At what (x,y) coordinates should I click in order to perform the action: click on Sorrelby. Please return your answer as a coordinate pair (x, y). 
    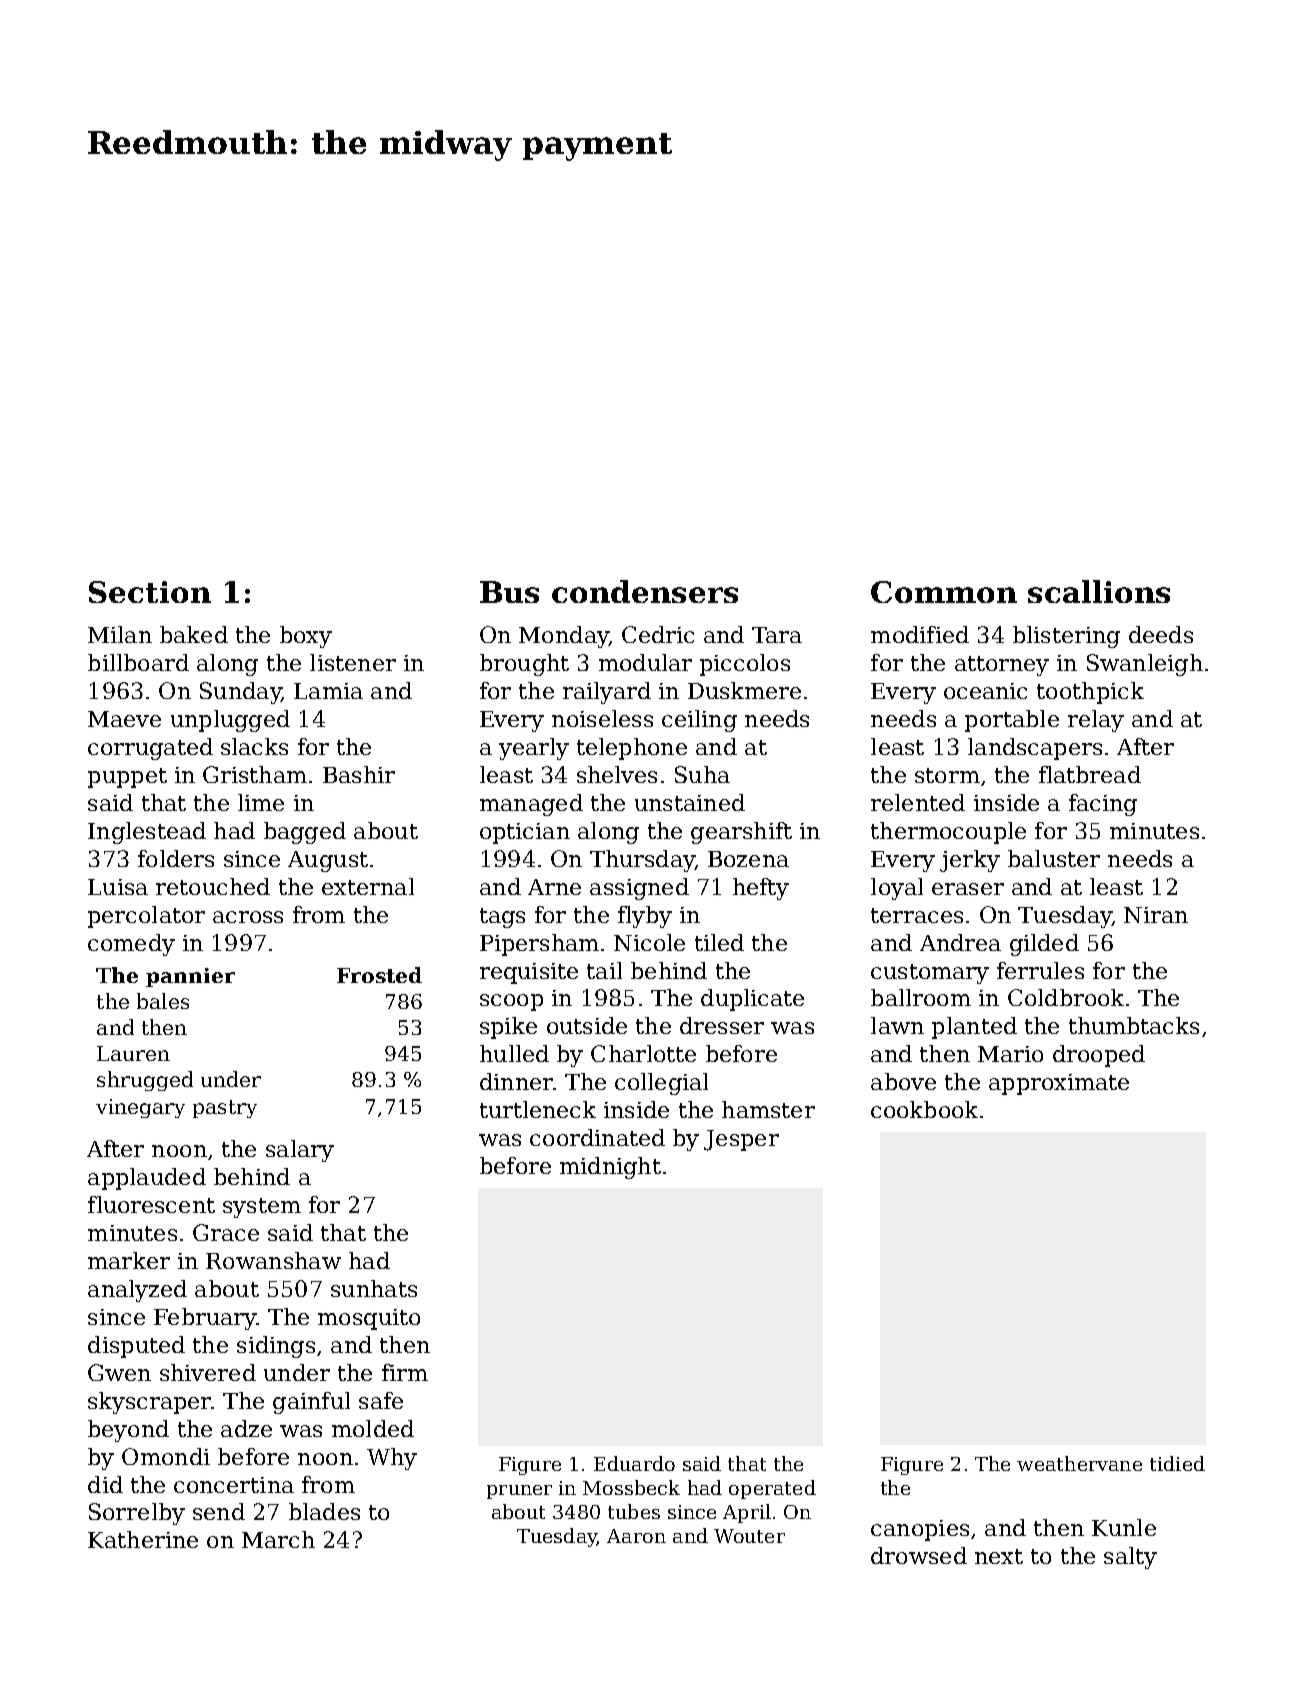
    Looking at the image, I should click on (137, 1514).
